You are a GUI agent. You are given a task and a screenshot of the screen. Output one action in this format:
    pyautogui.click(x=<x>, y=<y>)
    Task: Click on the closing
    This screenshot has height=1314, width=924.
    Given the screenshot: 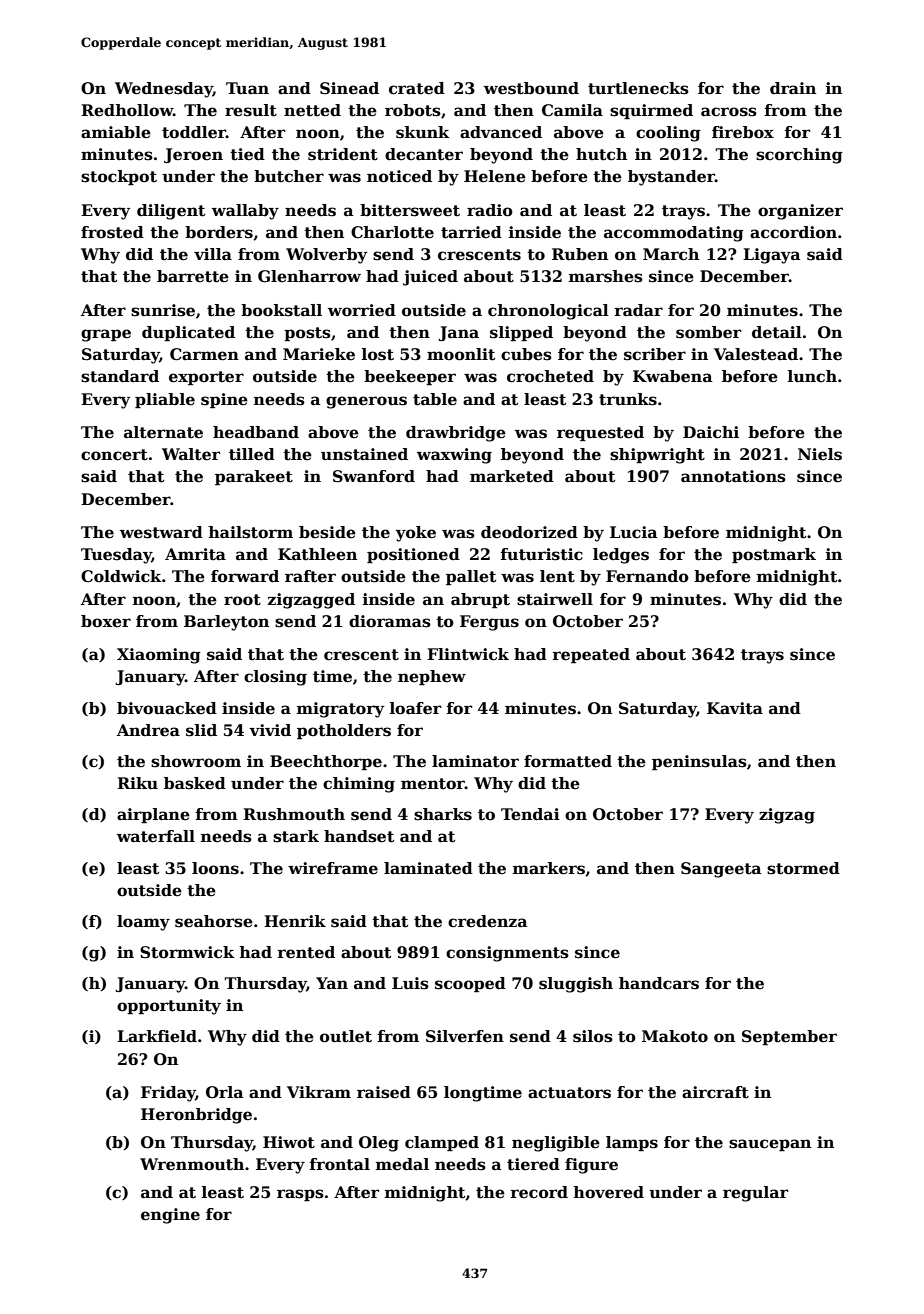 What is the action you would take?
    pyautogui.click(x=275, y=678)
